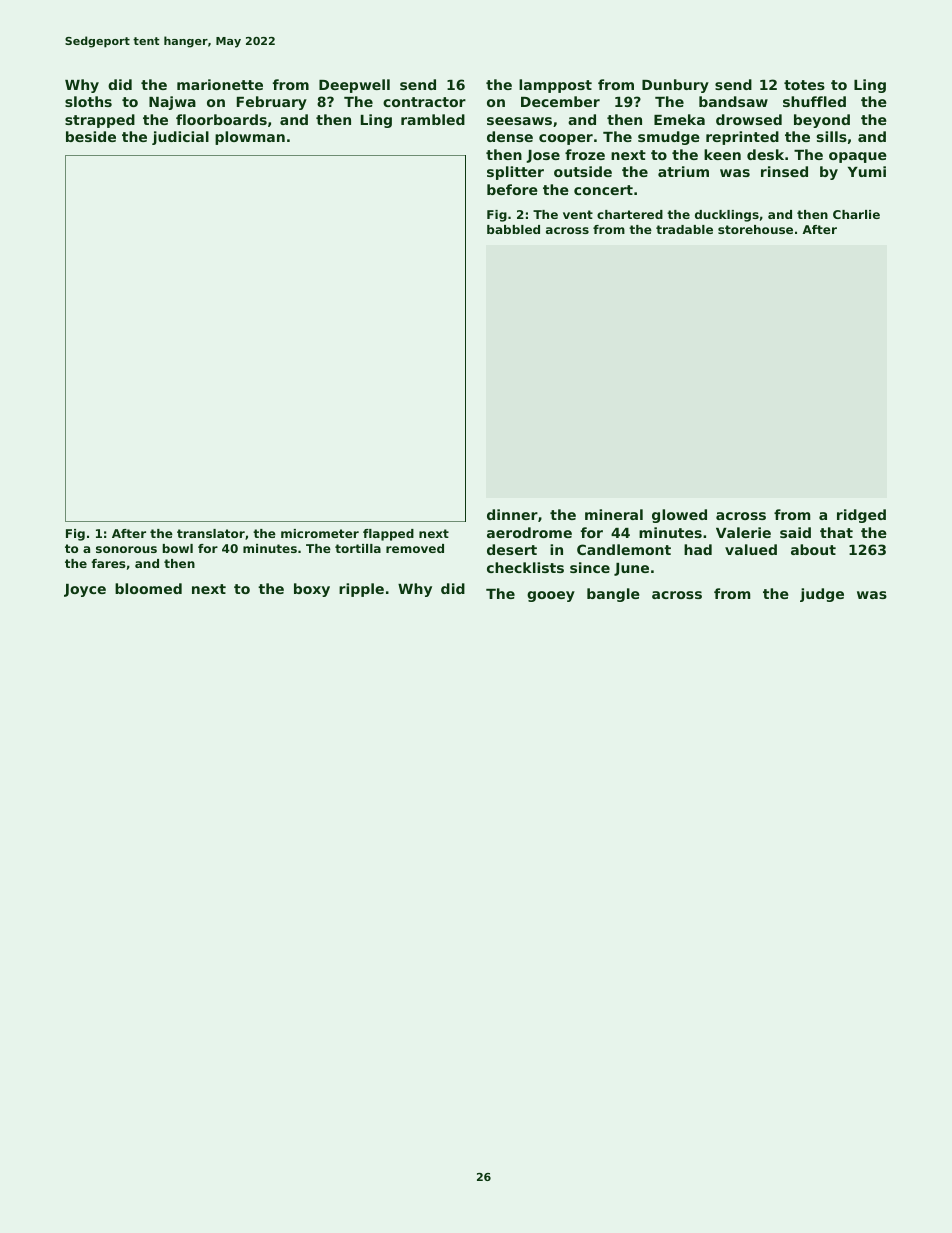 The image size is (952, 1233). What do you see at coordinates (513, 229) in the screenshot?
I see `babbled` at bounding box center [513, 229].
